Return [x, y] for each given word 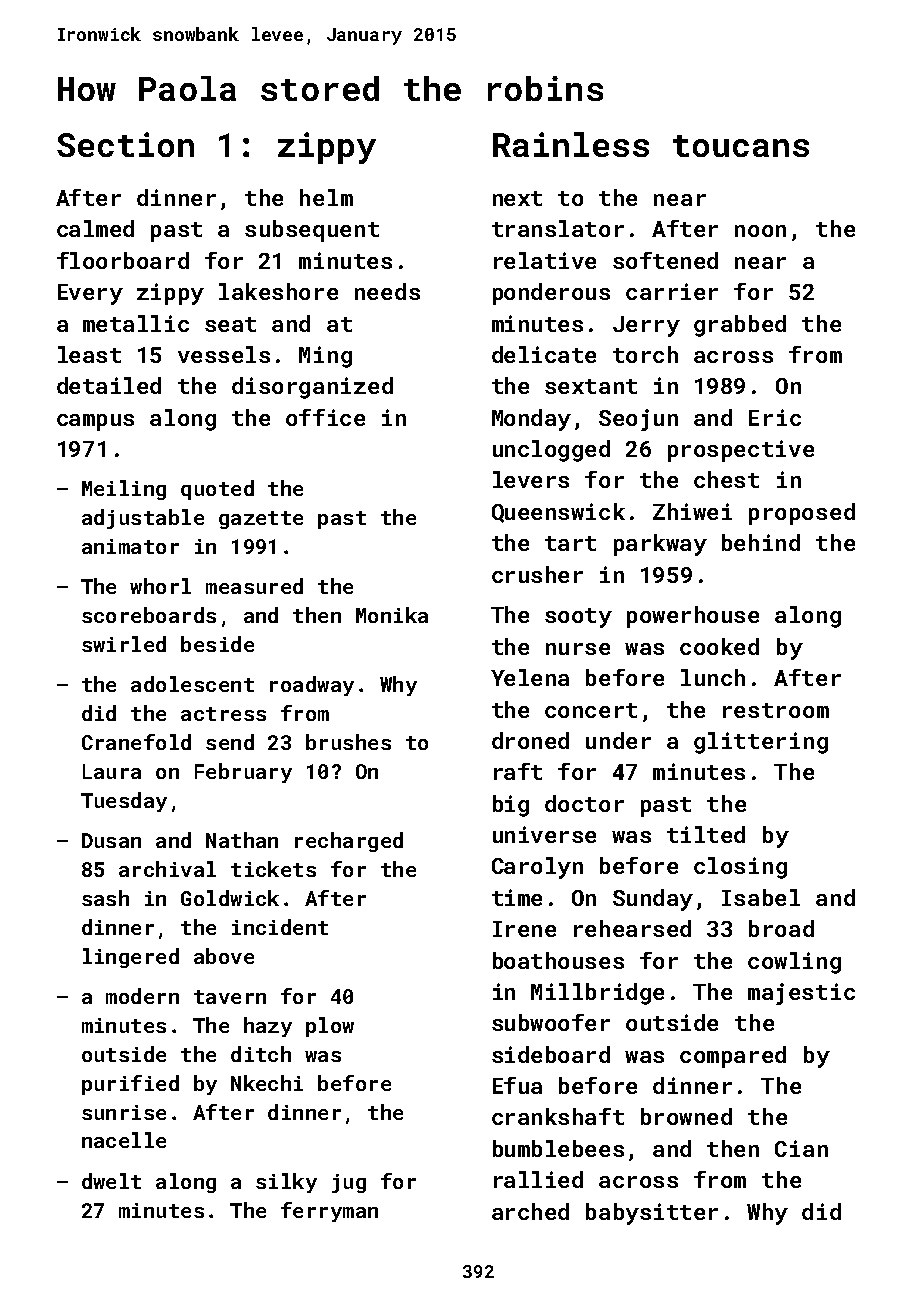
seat [230, 324]
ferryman [329, 1212]
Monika [392, 615]
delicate [544, 354]
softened [665, 260]
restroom [776, 710]
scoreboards [149, 615]
